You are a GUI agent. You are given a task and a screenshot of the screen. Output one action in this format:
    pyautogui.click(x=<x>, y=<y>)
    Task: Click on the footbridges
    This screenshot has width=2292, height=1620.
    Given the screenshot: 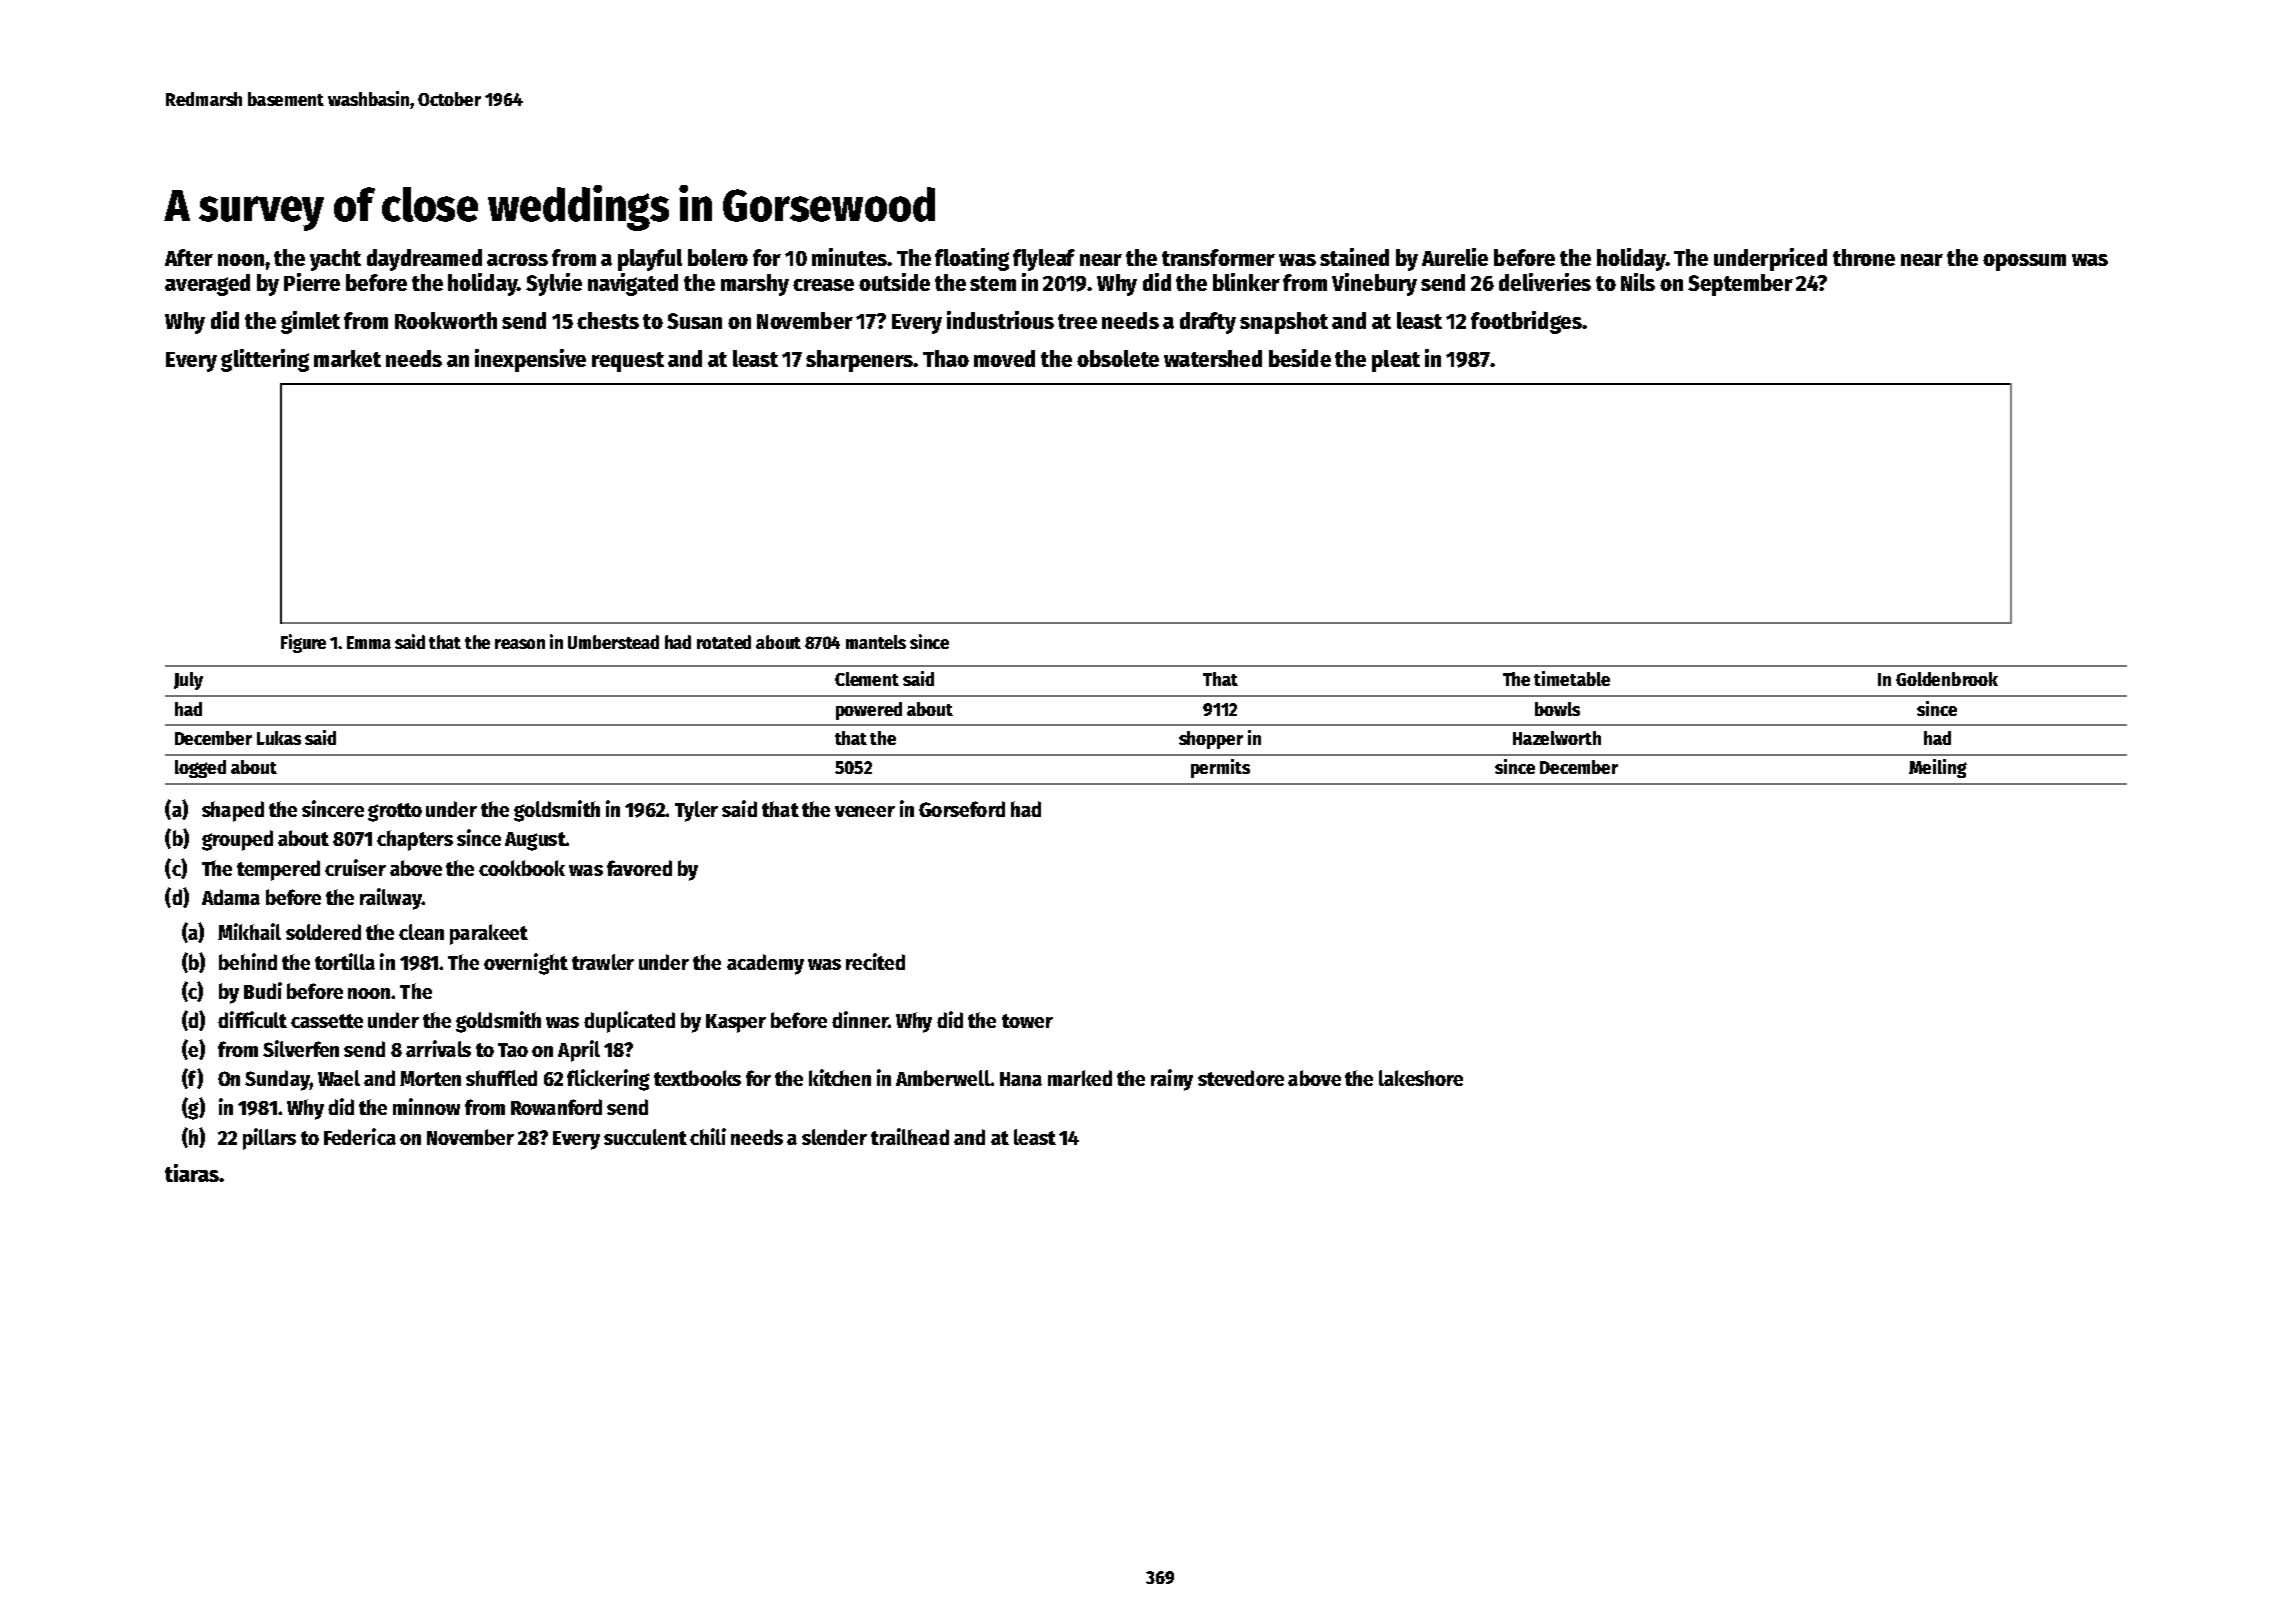 What is the action you would take?
    pyautogui.click(x=1526, y=322)
